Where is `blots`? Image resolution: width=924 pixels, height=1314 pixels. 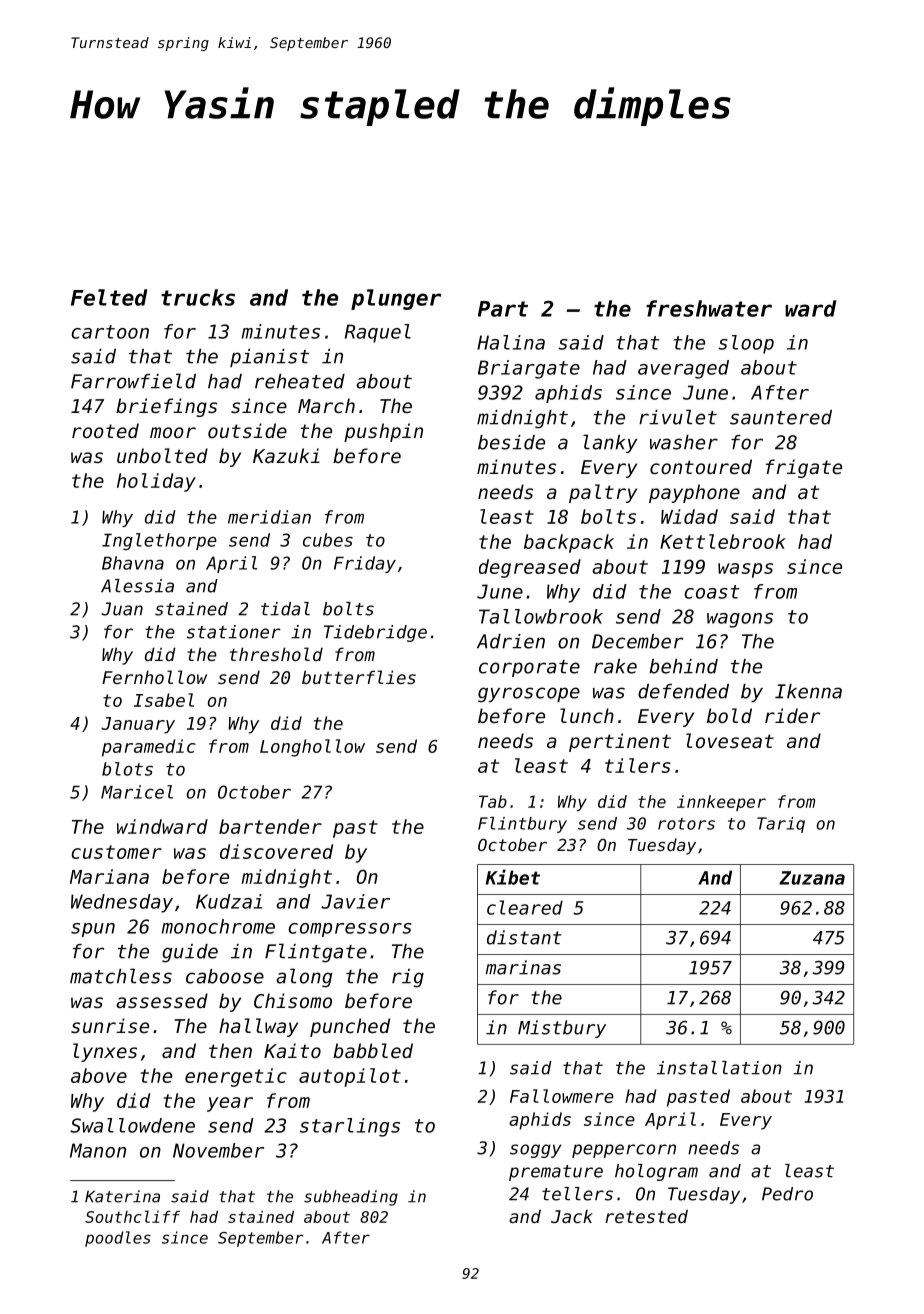
blots is located at coordinates (127, 769).
